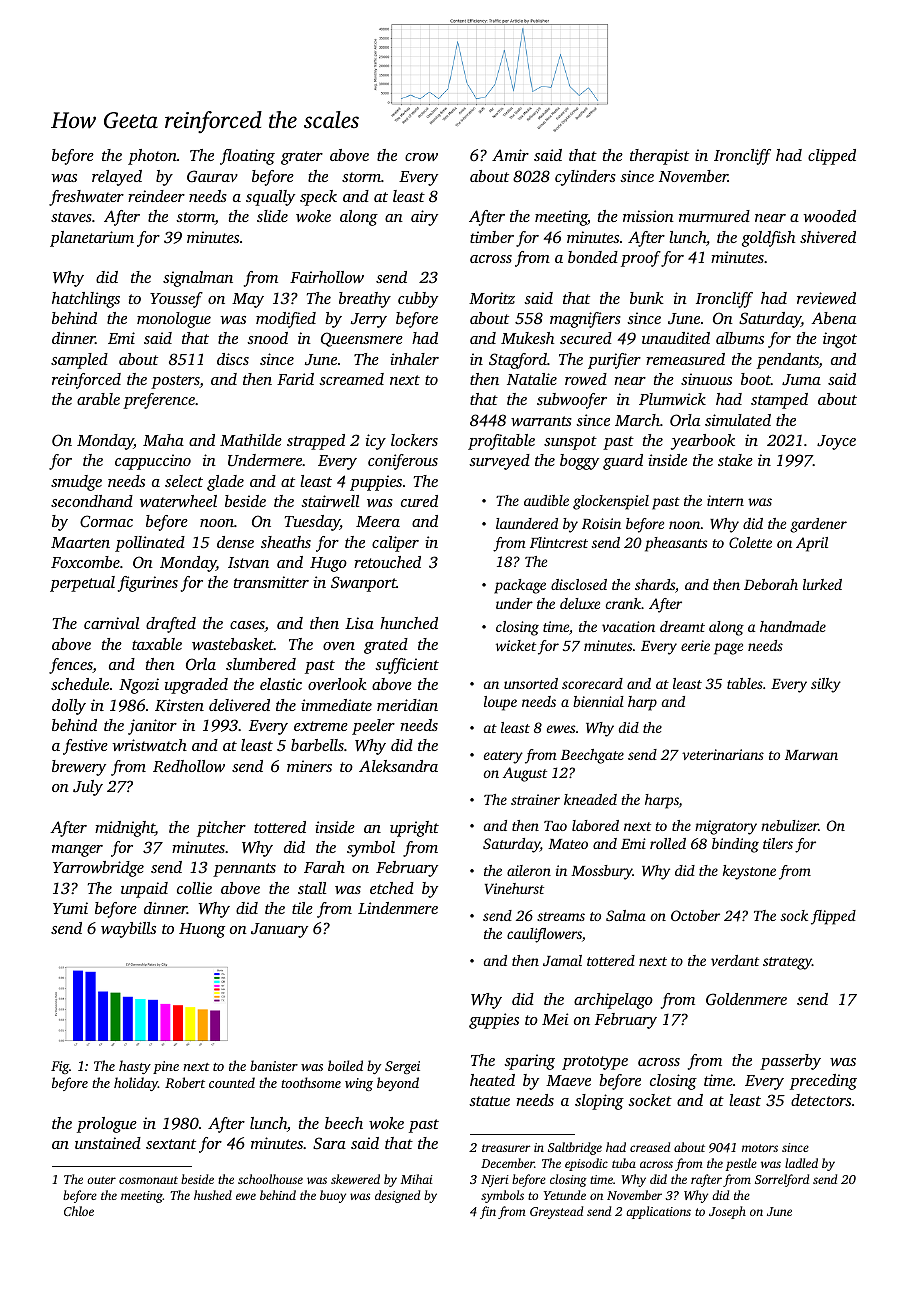  Describe the element at coordinates (318, 198) in the image. I see `speck` at that location.
